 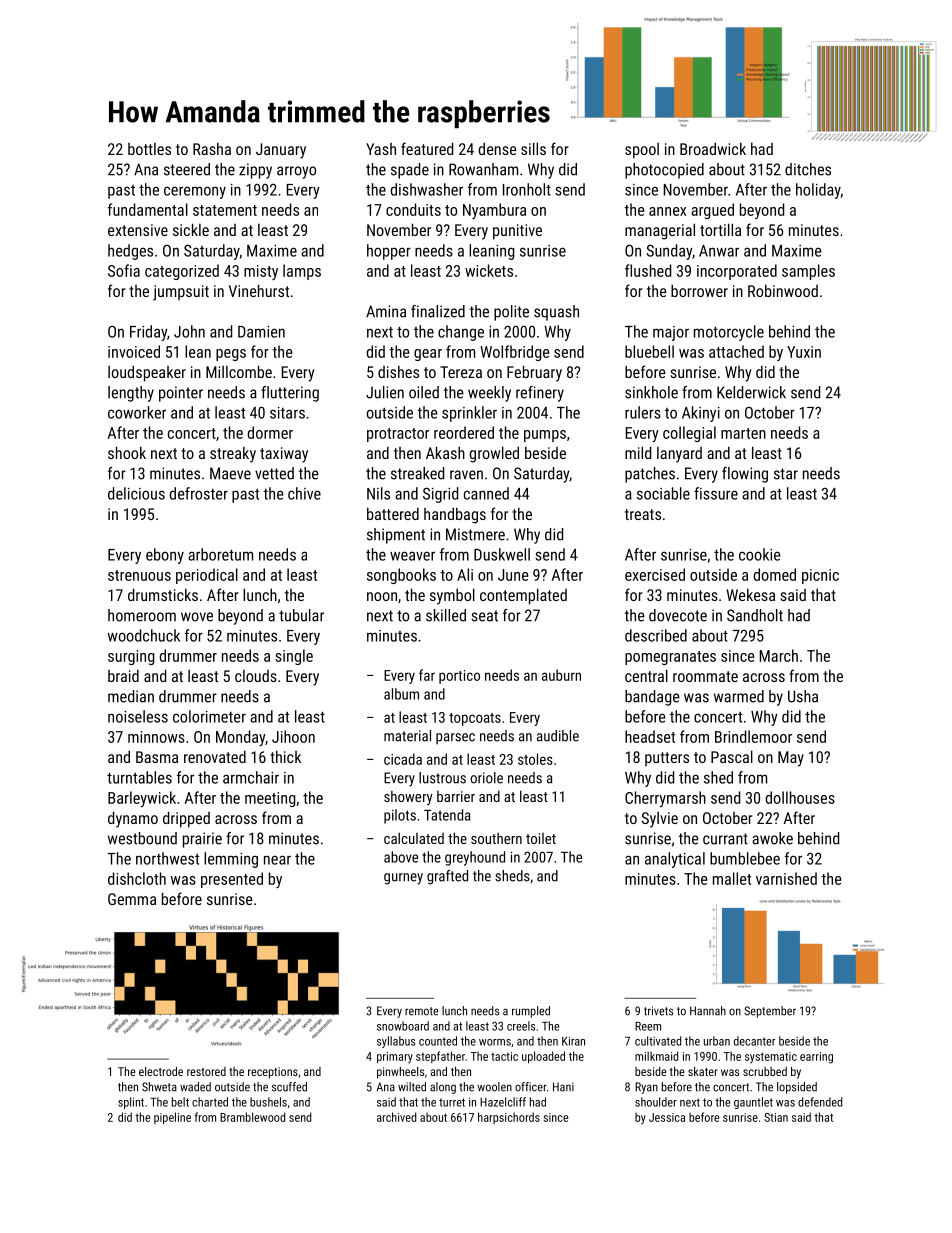 What do you see at coordinates (149, 149) in the document?
I see `bottles` at bounding box center [149, 149].
